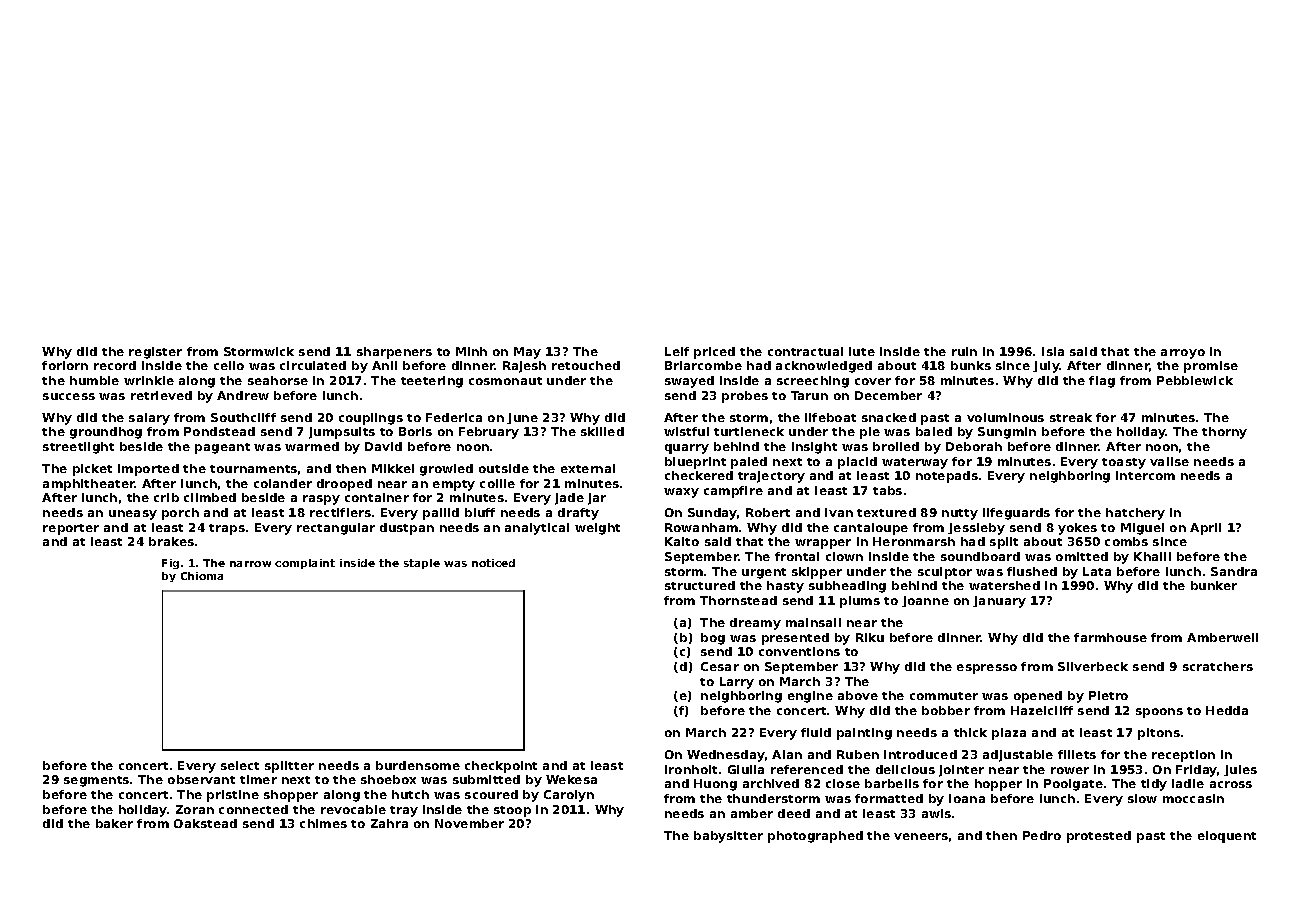 The image size is (1308, 924). I want to click on Wednesday, so click(726, 756).
